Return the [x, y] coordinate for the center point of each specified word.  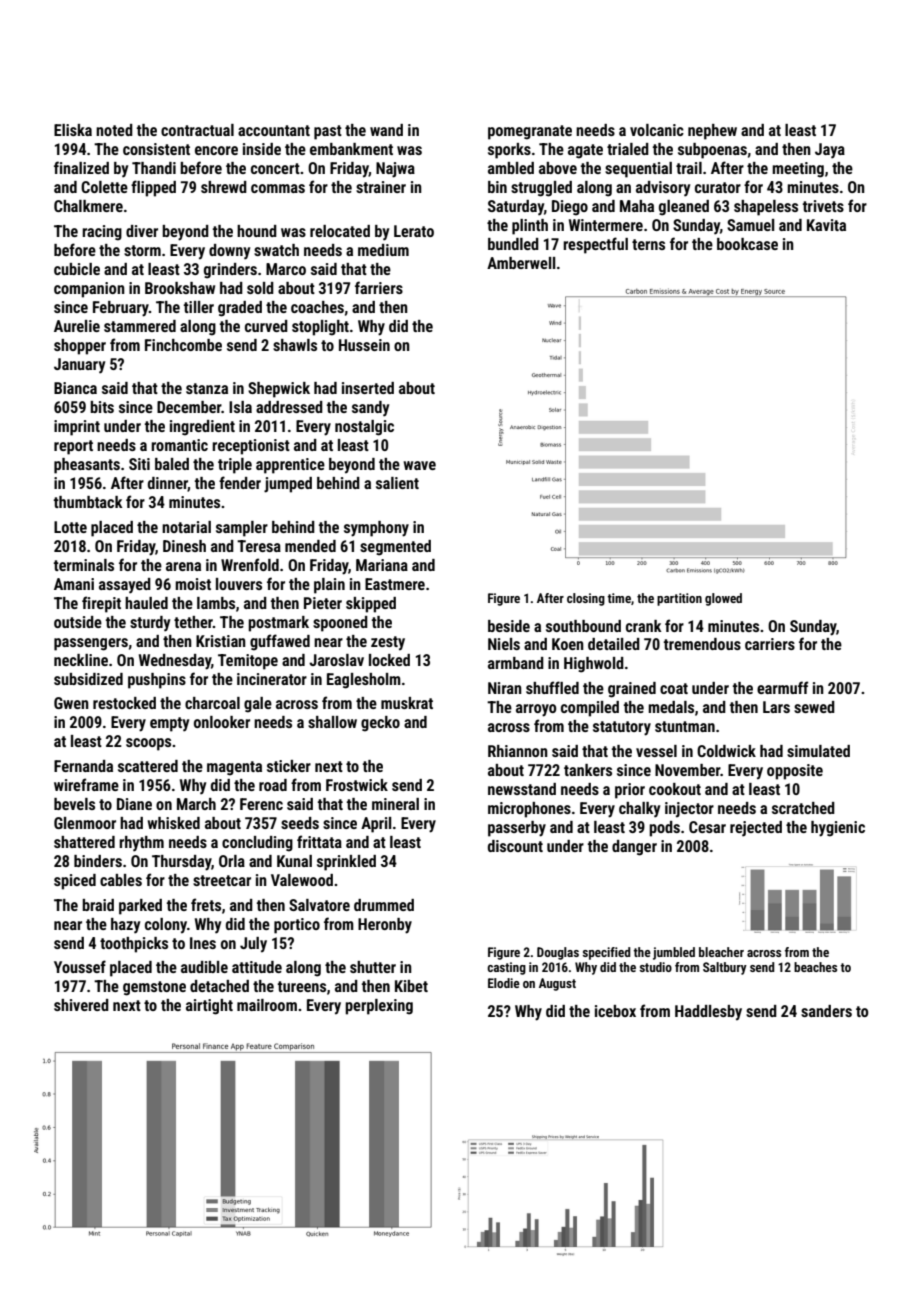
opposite [795, 772]
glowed [723, 599]
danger [634, 848]
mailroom [267, 1005]
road [273, 785]
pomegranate [530, 132]
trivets [823, 206]
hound [257, 231]
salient [397, 483]
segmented [395, 548]
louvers [239, 584]
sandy [370, 409]
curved [266, 326]
